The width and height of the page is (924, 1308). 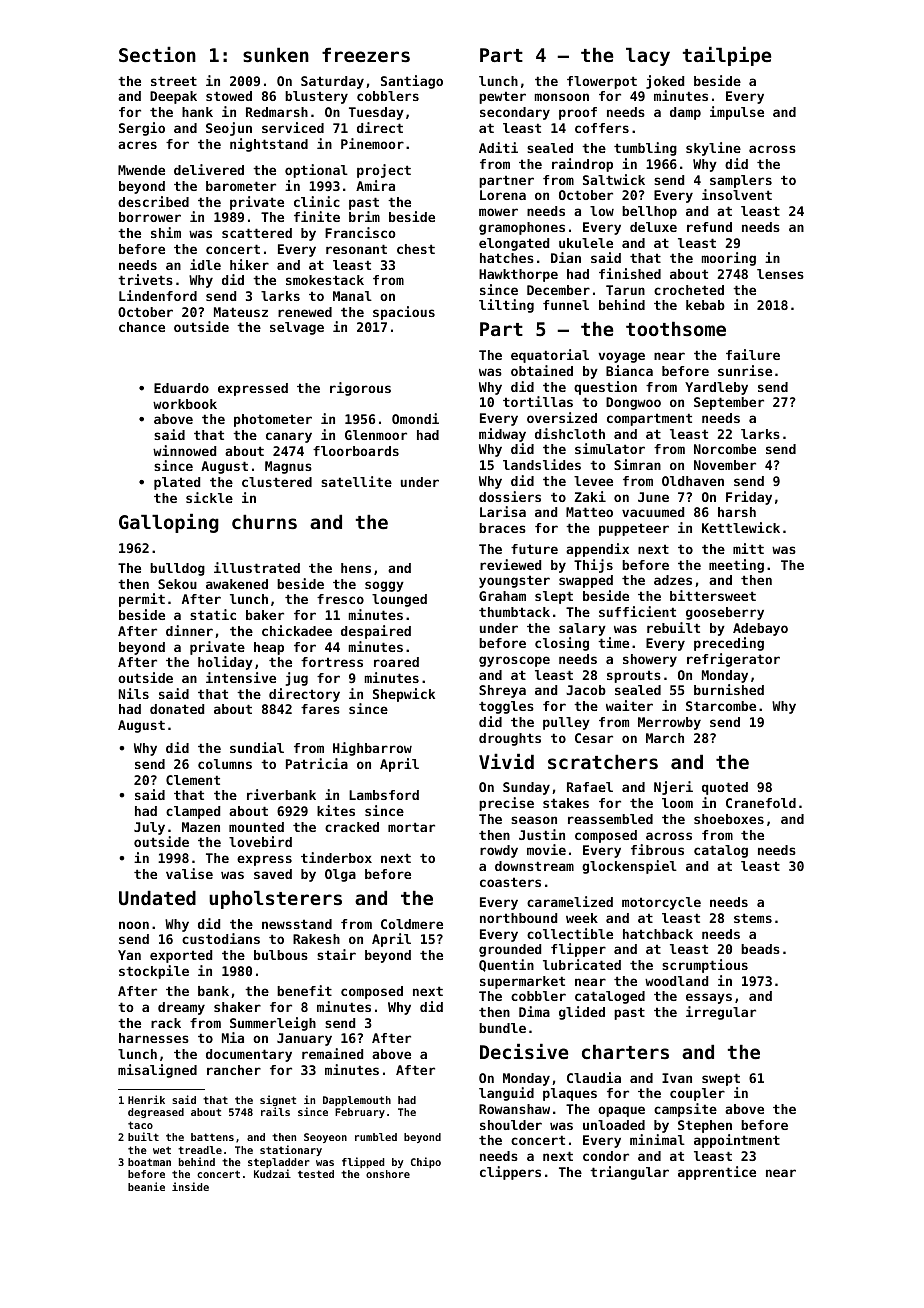 What do you see at coordinates (289, 437) in the page?
I see `canary` at bounding box center [289, 437].
